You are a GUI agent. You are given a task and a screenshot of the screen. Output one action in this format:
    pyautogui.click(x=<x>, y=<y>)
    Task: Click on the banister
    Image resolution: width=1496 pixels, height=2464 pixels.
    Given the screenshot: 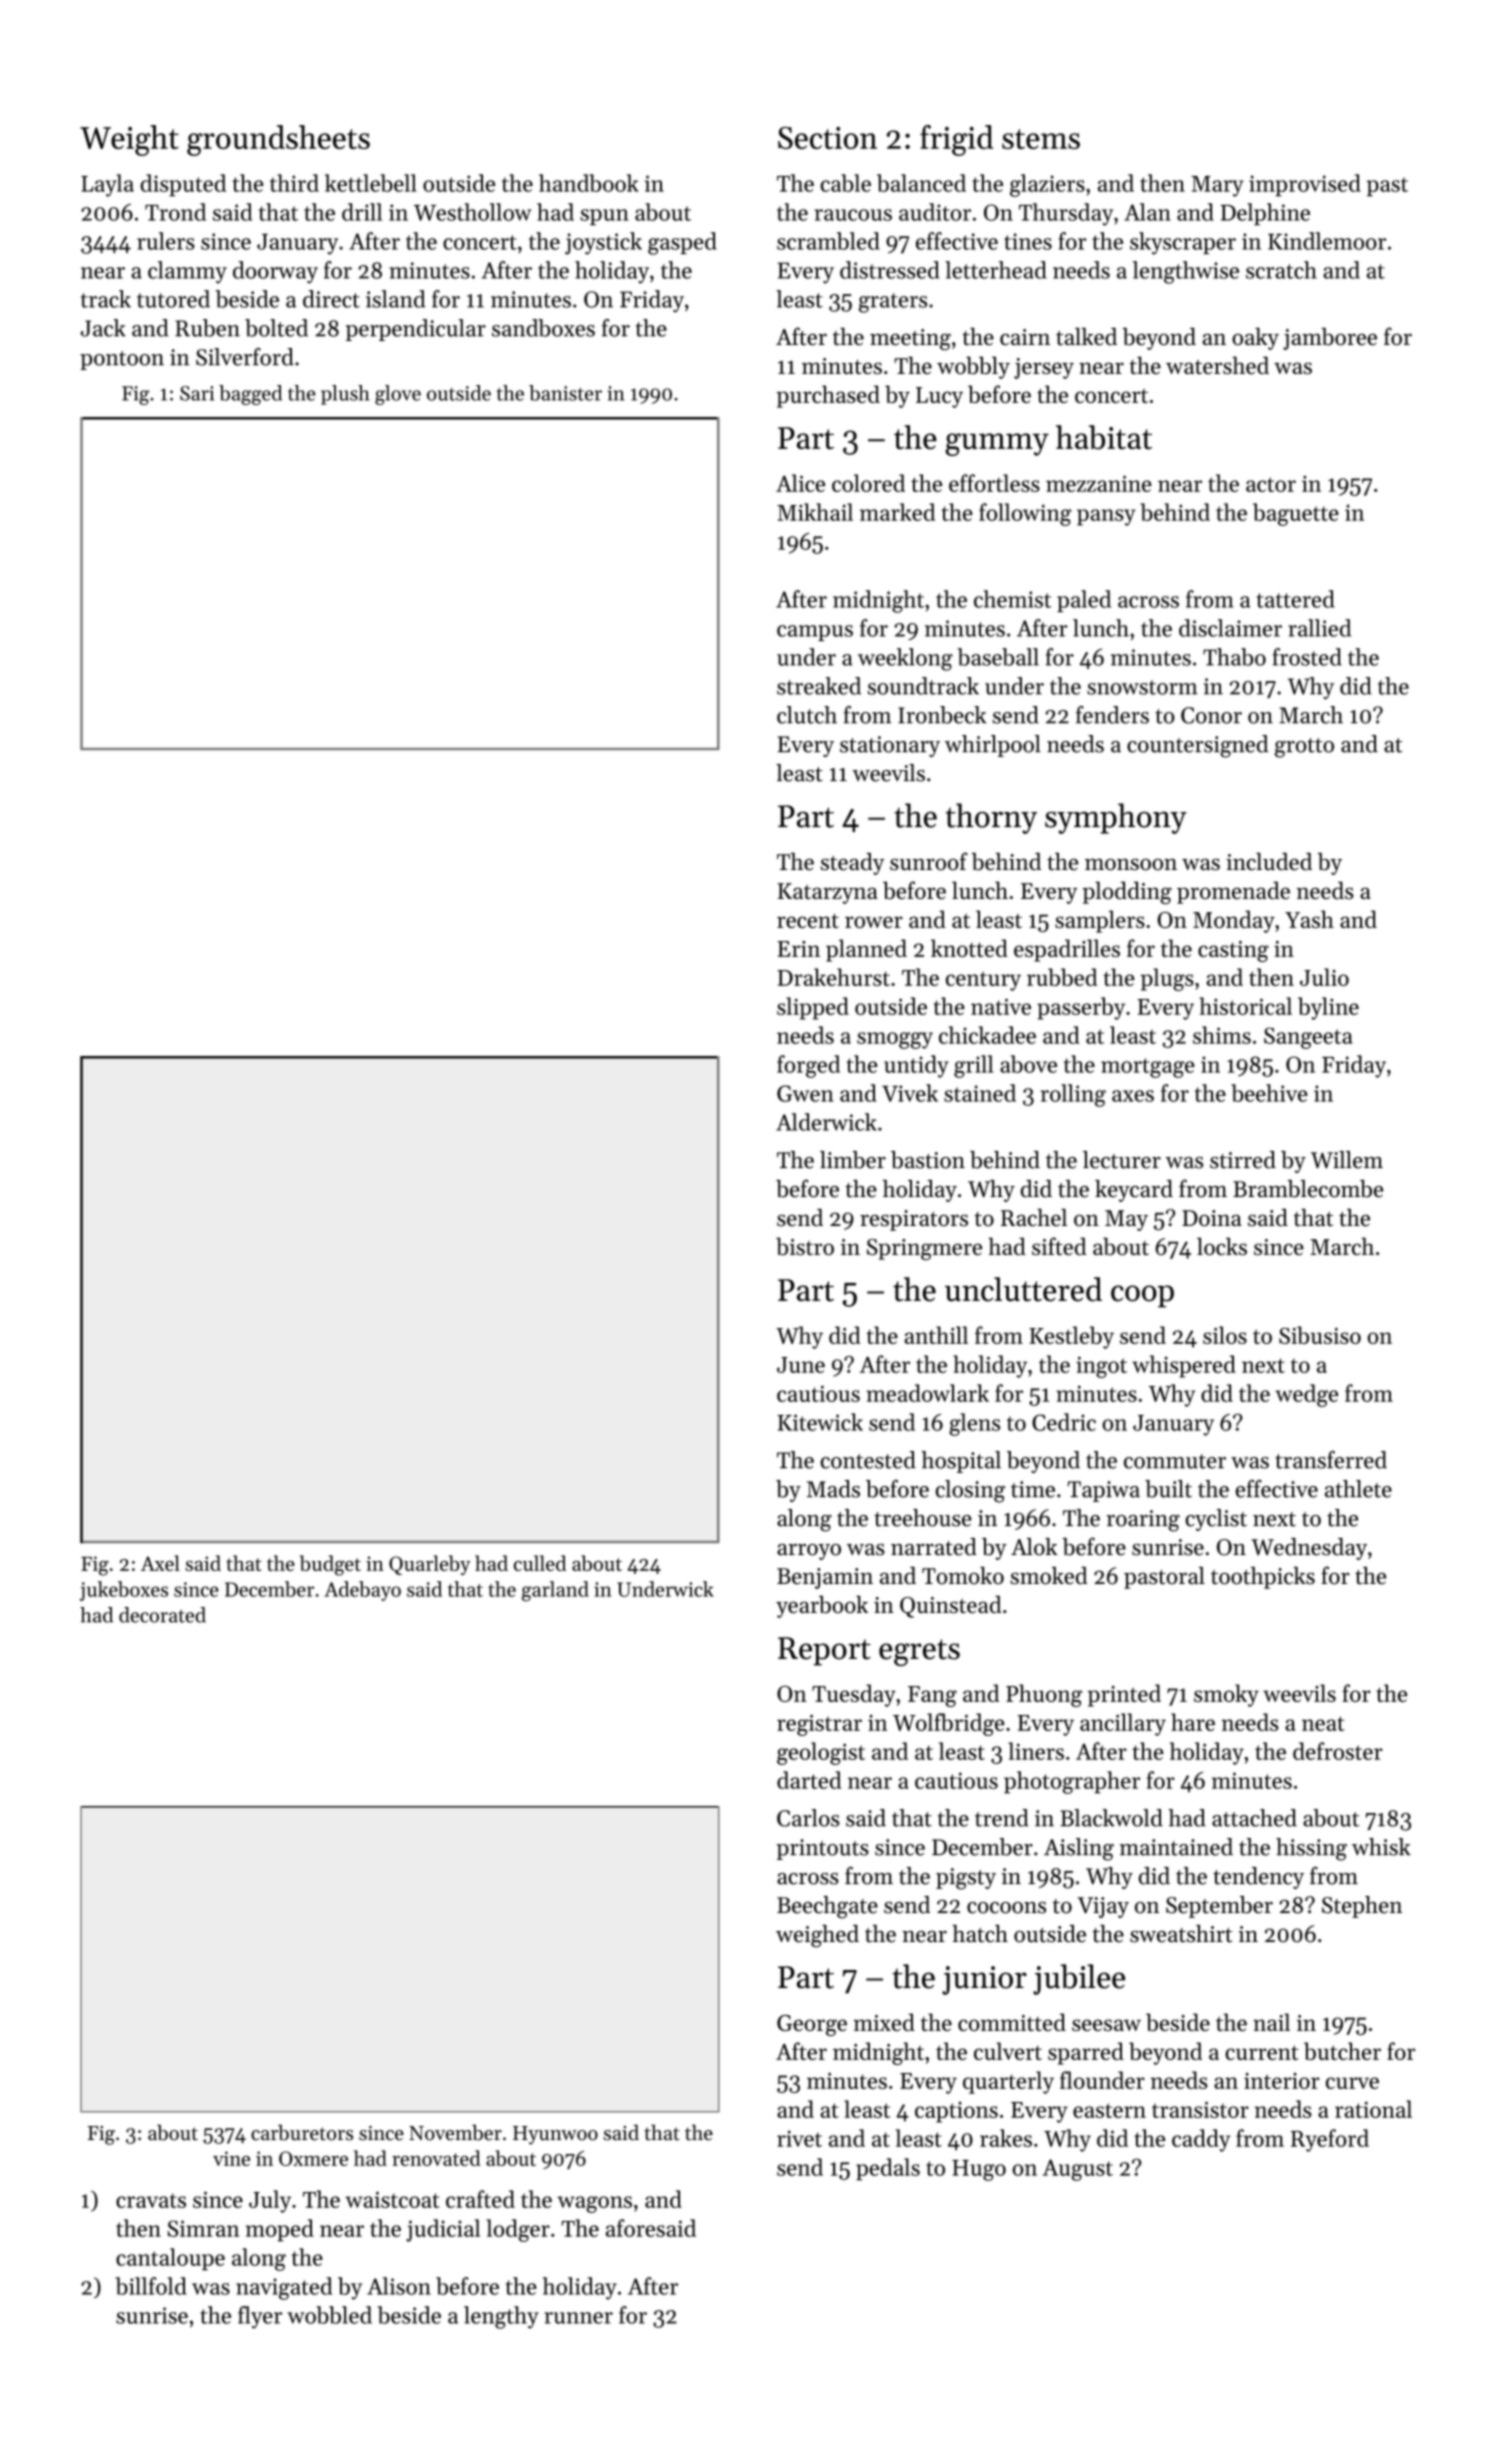 What is the action you would take?
    pyautogui.click(x=565, y=393)
